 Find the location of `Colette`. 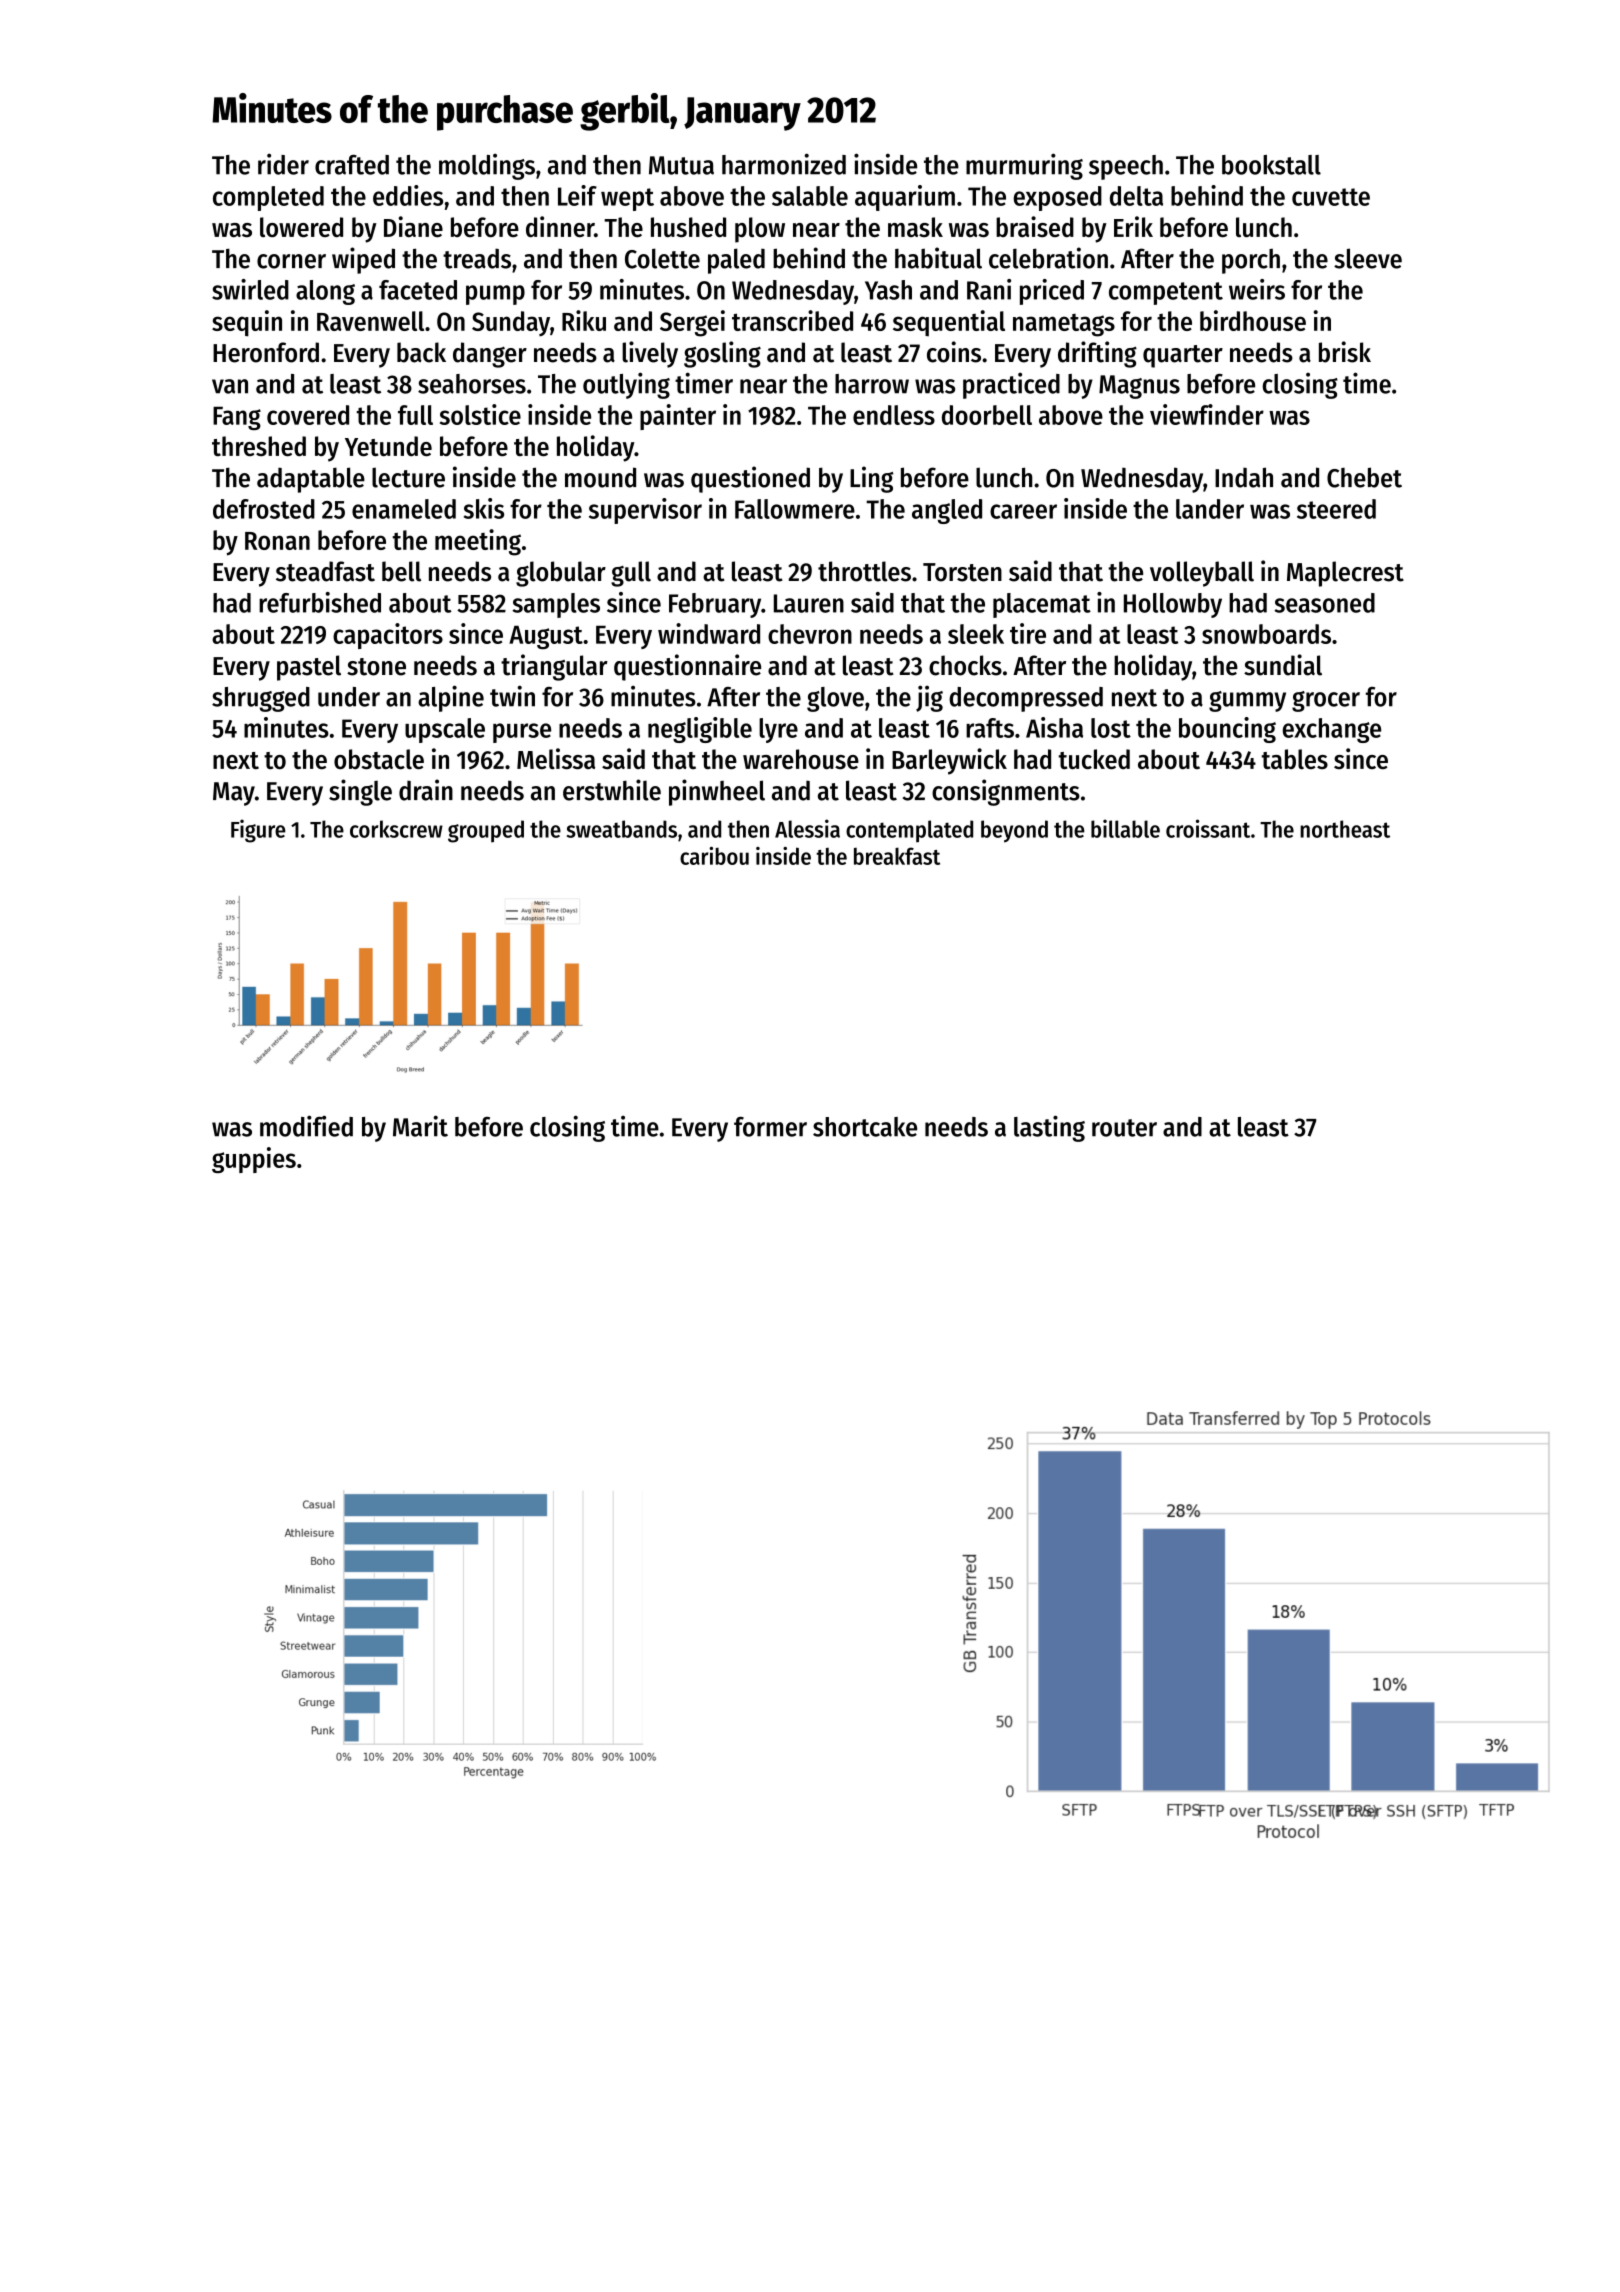

Colette is located at coordinates (662, 258).
